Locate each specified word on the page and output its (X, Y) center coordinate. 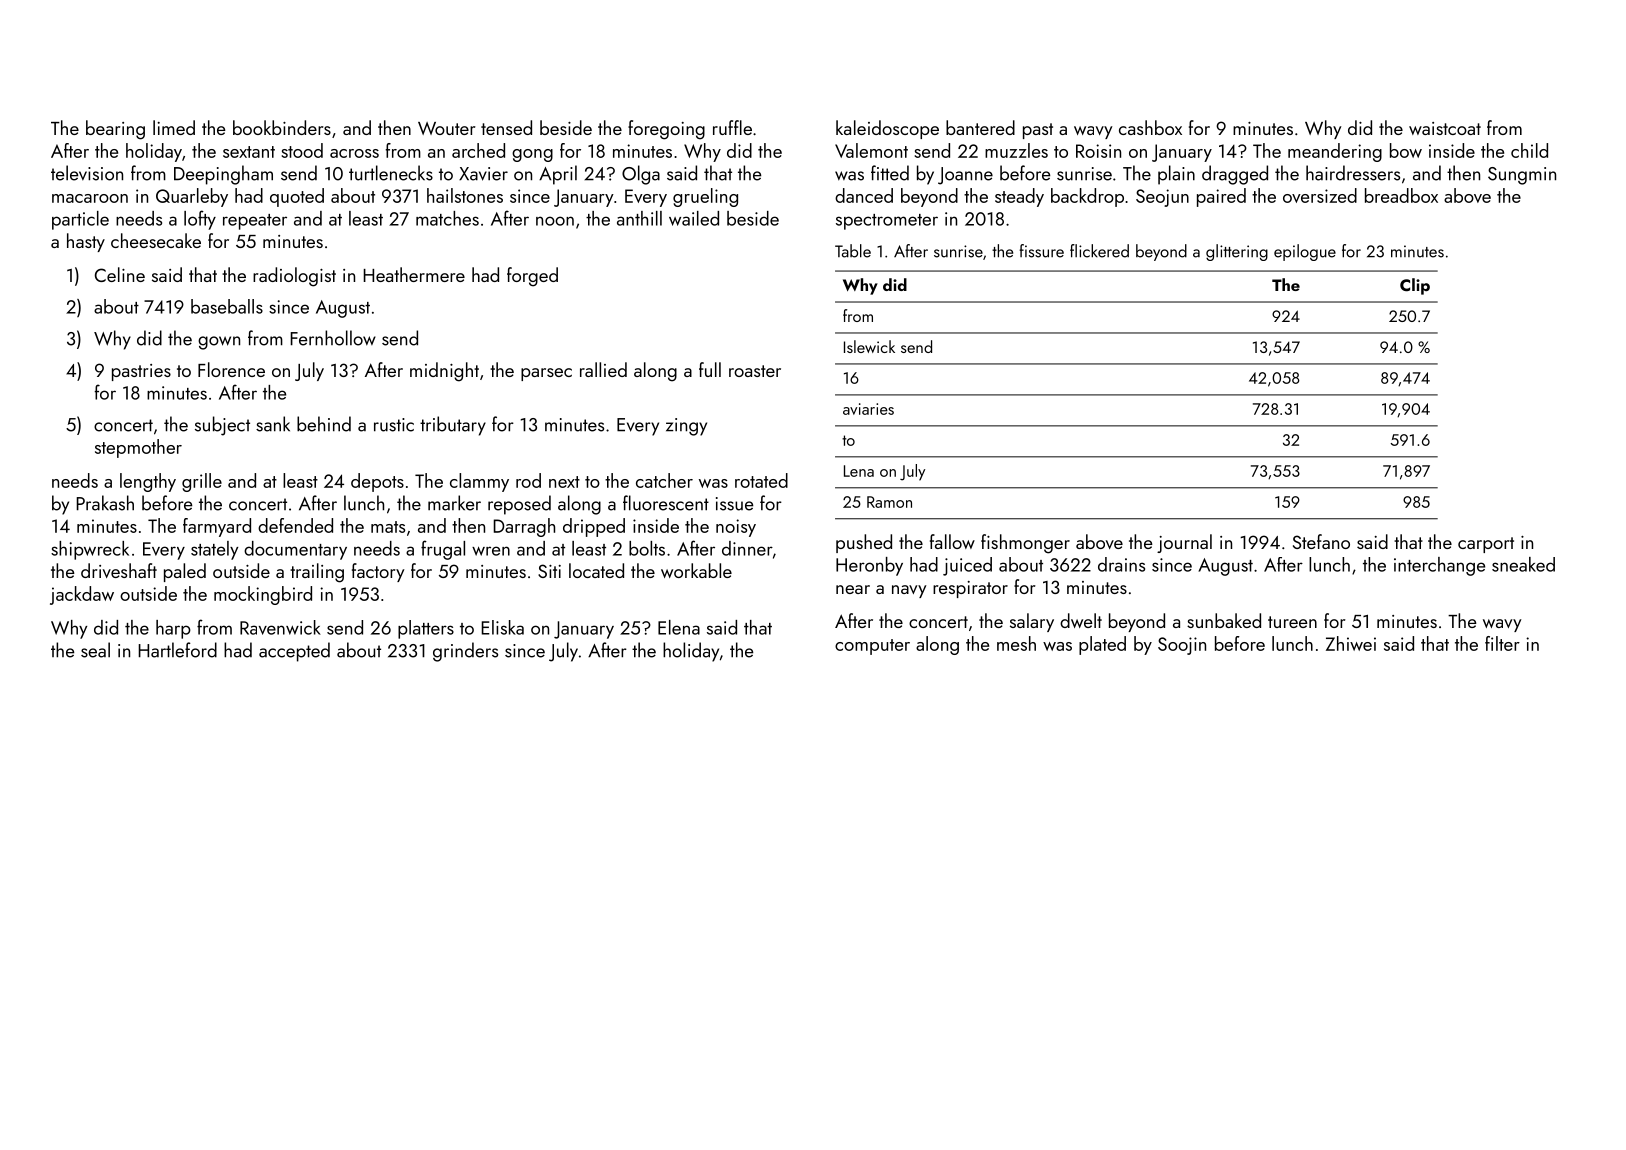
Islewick (869, 346)
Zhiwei (1351, 643)
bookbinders (282, 127)
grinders (465, 652)
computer (872, 647)
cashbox (1150, 127)
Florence (231, 369)
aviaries (868, 409)
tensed (506, 127)
